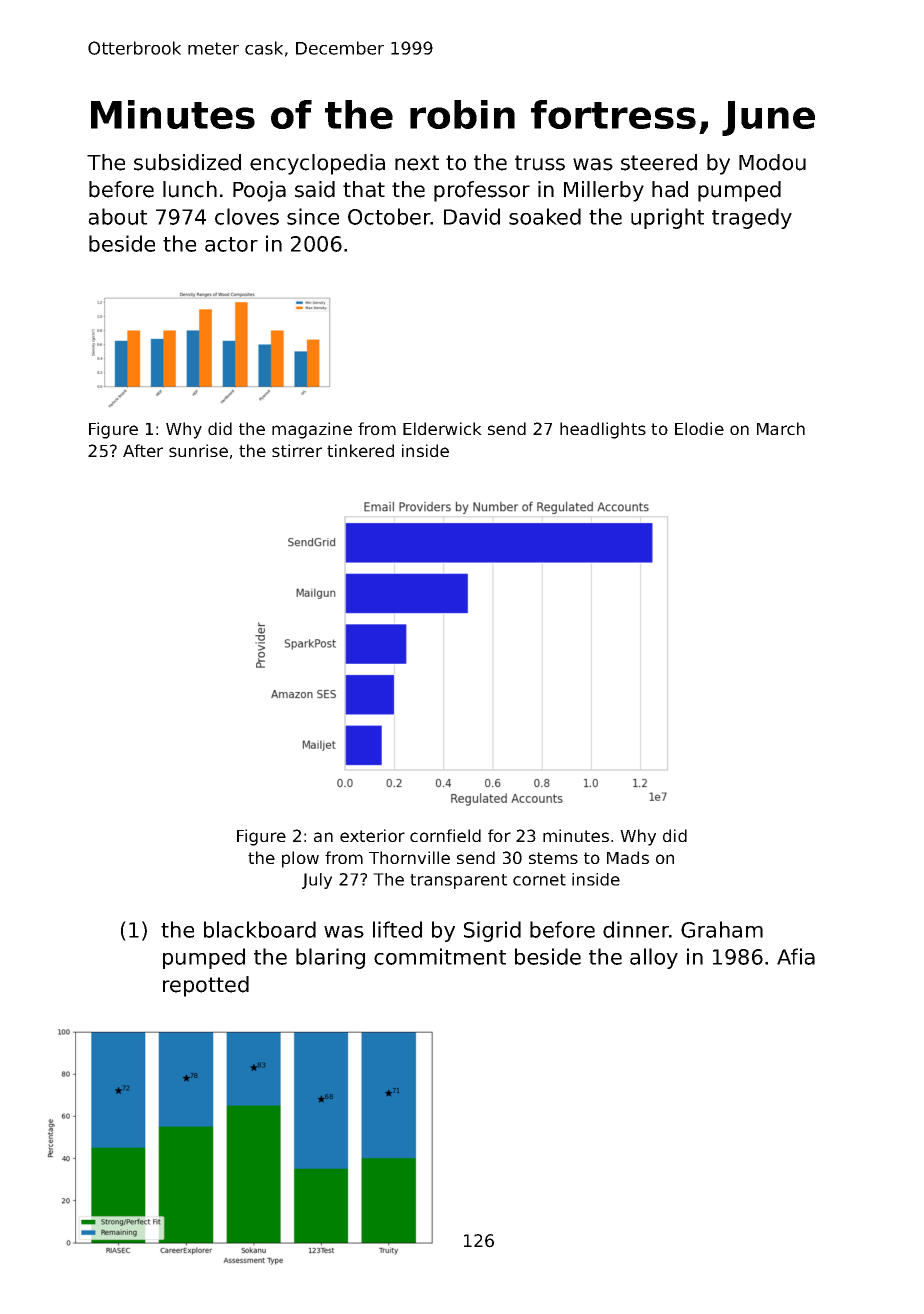 This screenshot has height=1314, width=924. I want to click on Graham, so click(722, 929).
